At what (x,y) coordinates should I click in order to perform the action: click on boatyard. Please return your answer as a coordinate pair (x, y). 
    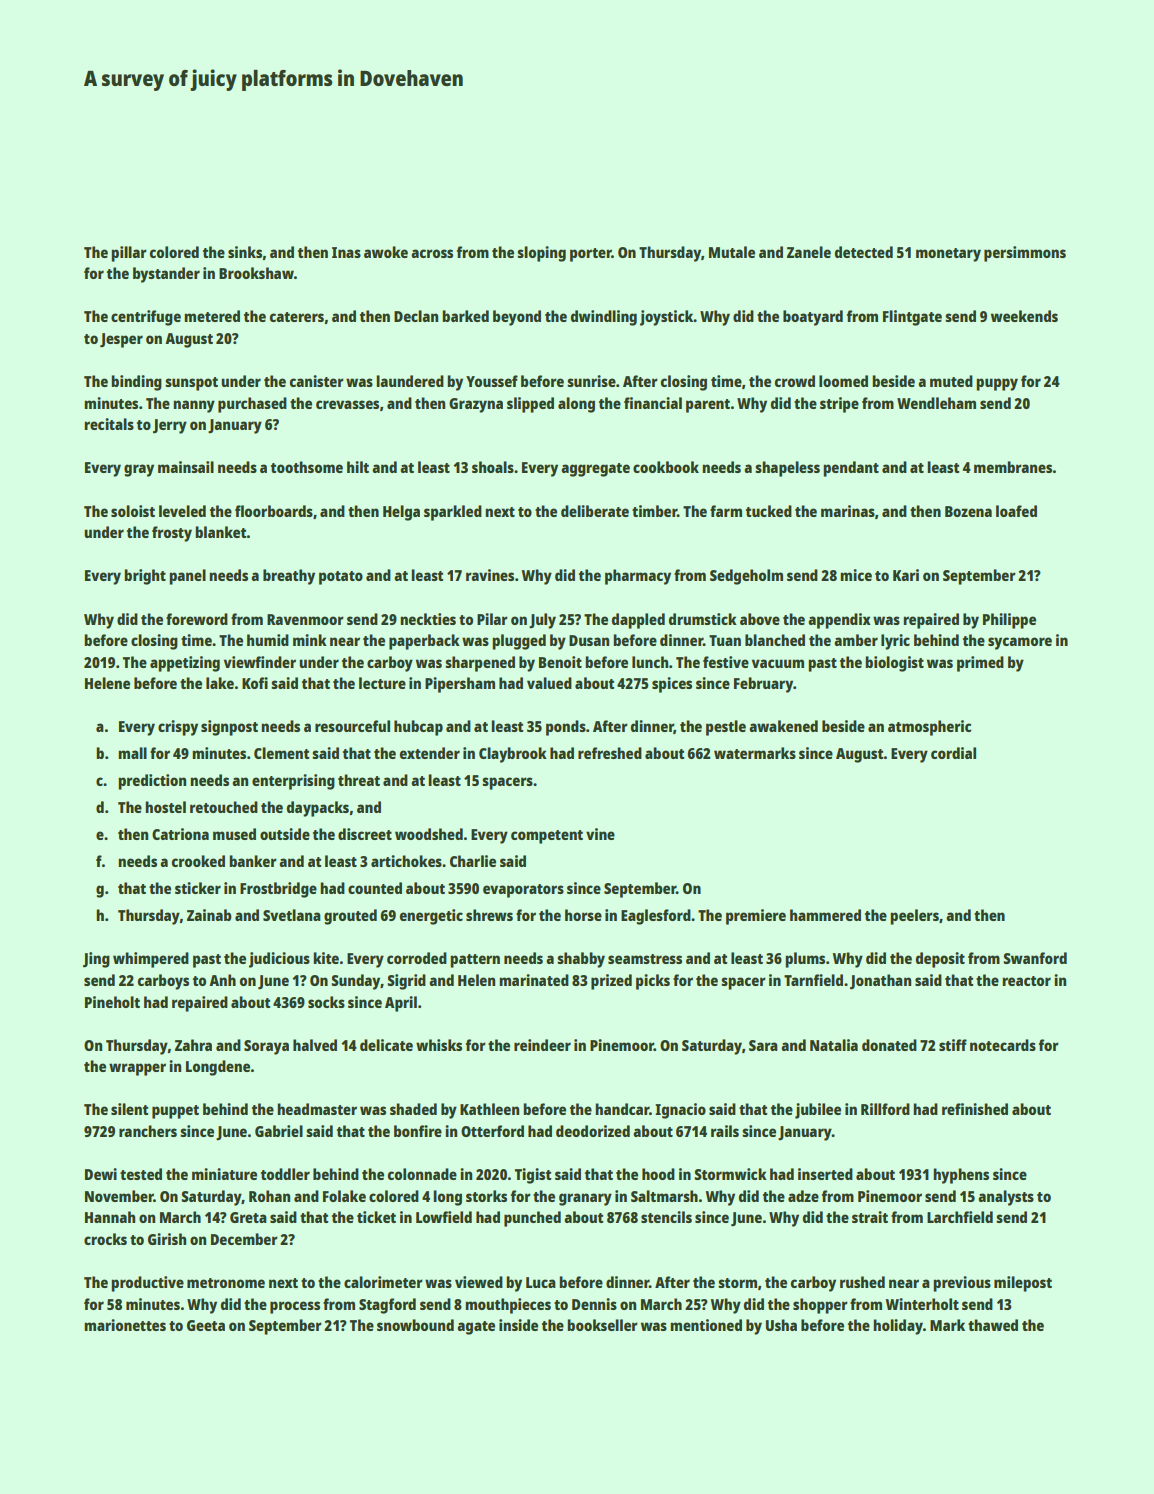
    Looking at the image, I should click on (813, 318).
